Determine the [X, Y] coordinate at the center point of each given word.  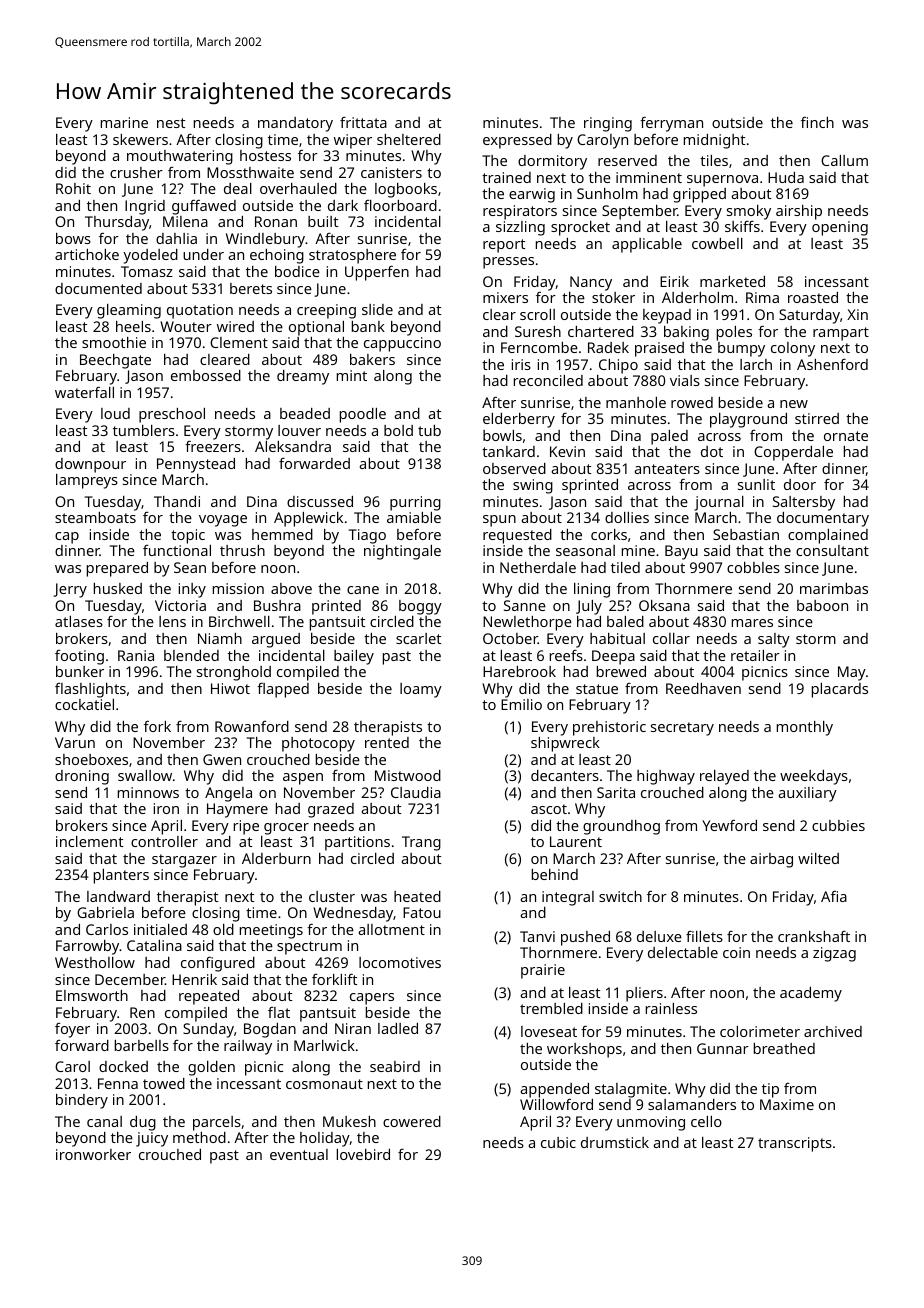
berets [251, 288]
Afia [834, 896]
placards [840, 690]
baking [686, 333]
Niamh [220, 638]
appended [554, 1090]
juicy [152, 1139]
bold [398, 430]
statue [597, 689]
